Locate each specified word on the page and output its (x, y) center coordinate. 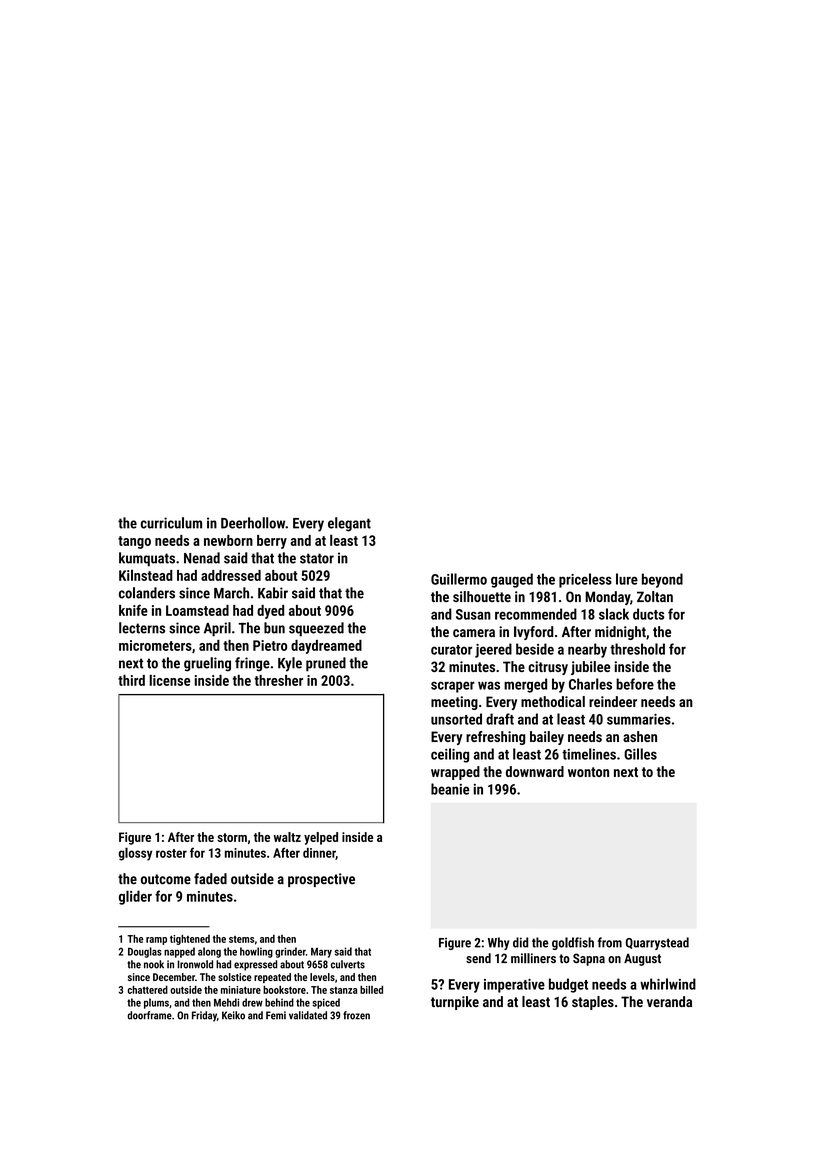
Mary (321, 953)
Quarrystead (657, 943)
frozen (356, 1015)
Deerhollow (253, 523)
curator (451, 650)
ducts (648, 614)
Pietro (270, 645)
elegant (349, 524)
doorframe (149, 1015)
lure (627, 579)
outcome (166, 879)
